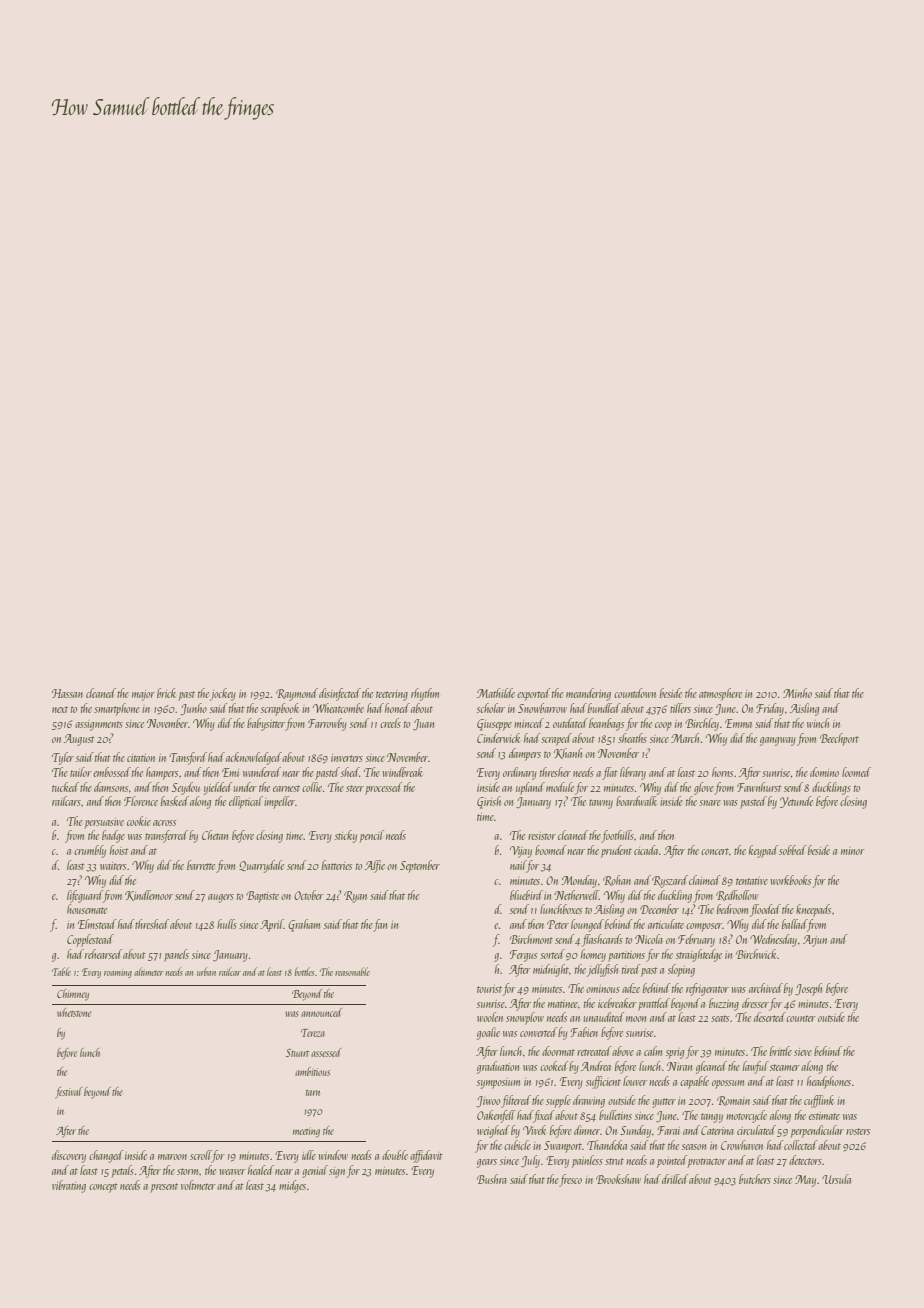  Describe the element at coordinates (805, 1160) in the document. I see `detectors` at that location.
